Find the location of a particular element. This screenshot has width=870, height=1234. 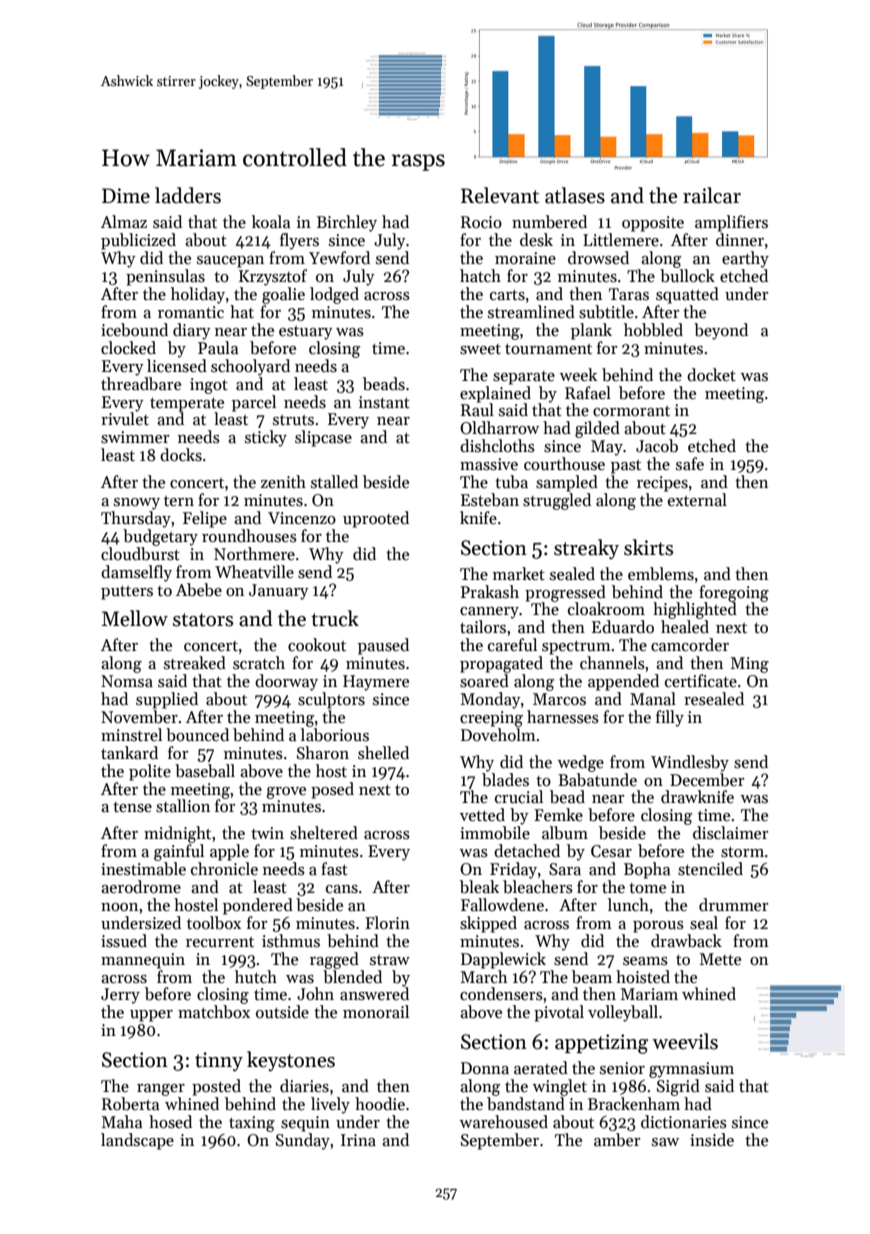

landscape is located at coordinates (137, 1141).
